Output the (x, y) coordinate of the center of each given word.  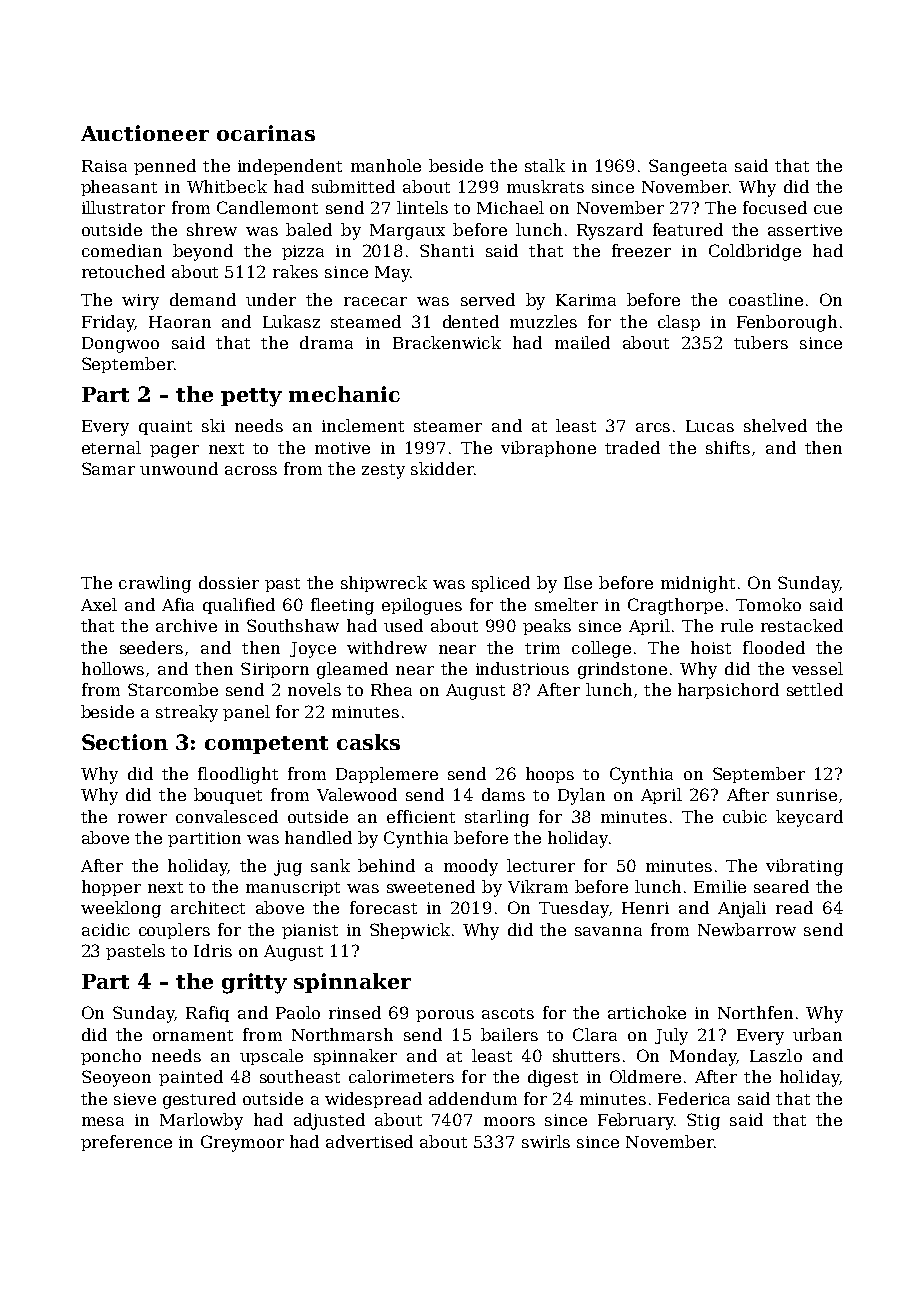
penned (165, 167)
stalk (545, 165)
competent (266, 745)
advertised (369, 1141)
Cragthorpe (675, 606)
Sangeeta (688, 167)
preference (126, 1143)
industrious (522, 668)
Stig (703, 1121)
